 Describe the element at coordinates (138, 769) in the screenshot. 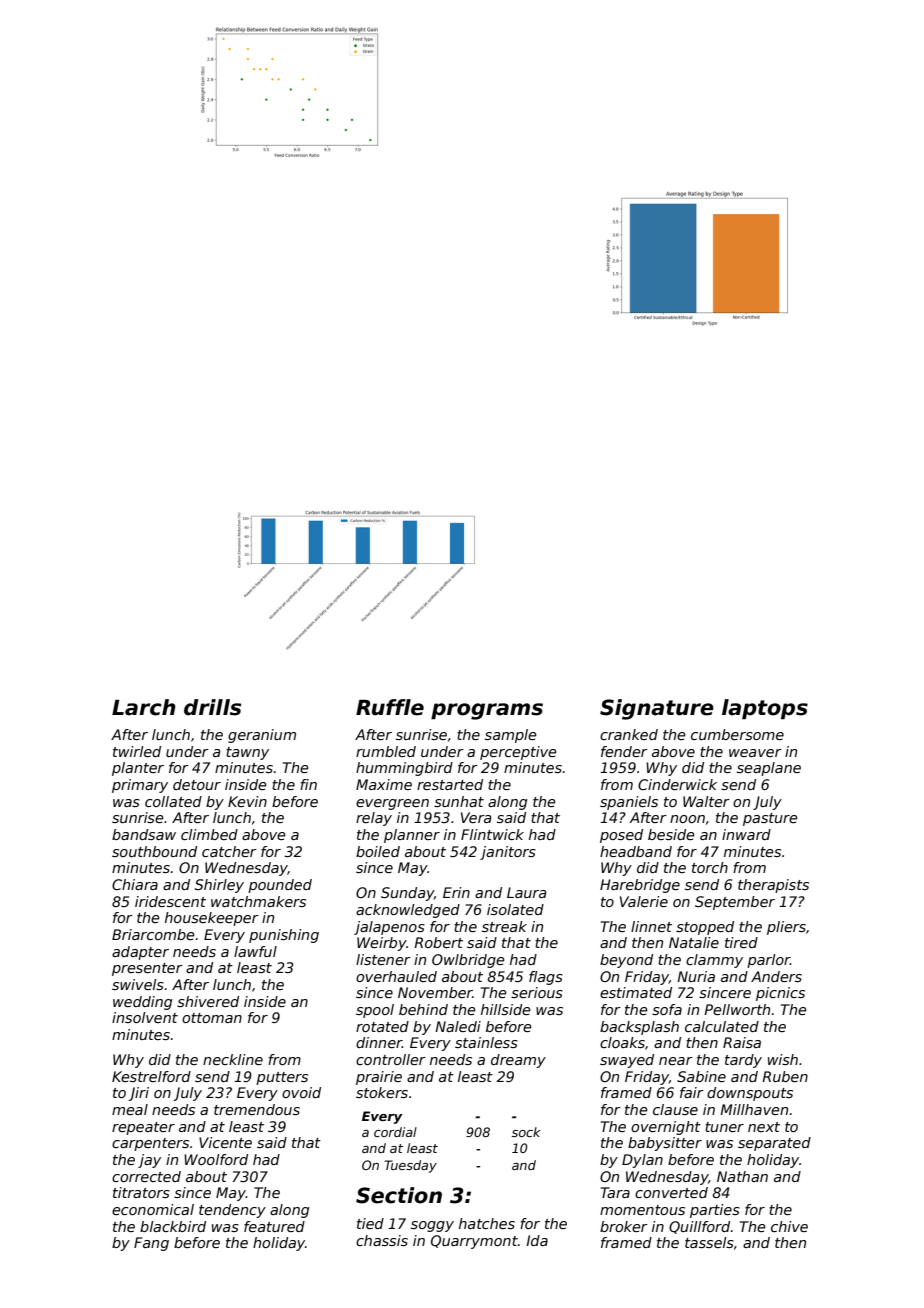

I see `planter` at that location.
